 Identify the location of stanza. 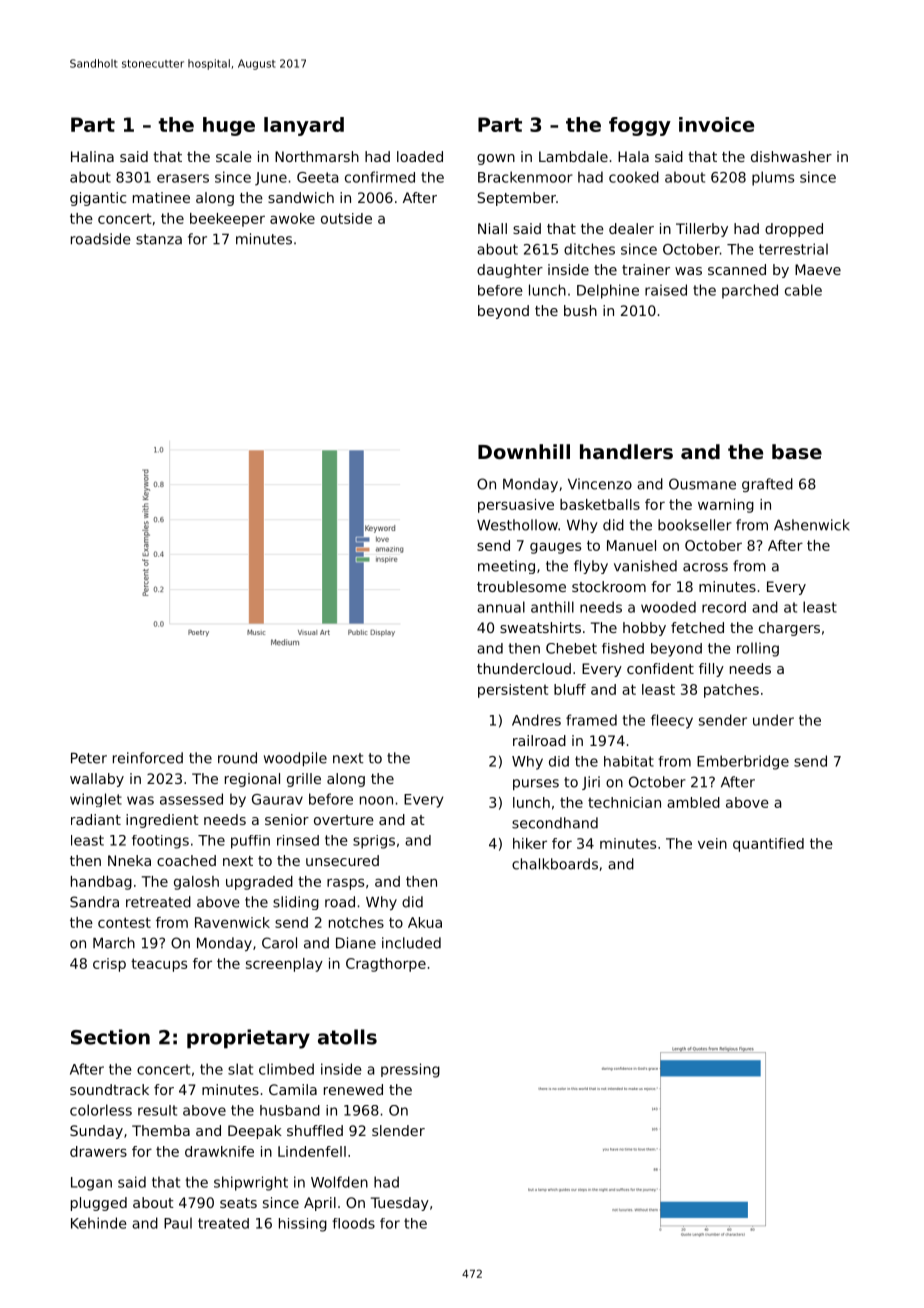
(159, 239).
